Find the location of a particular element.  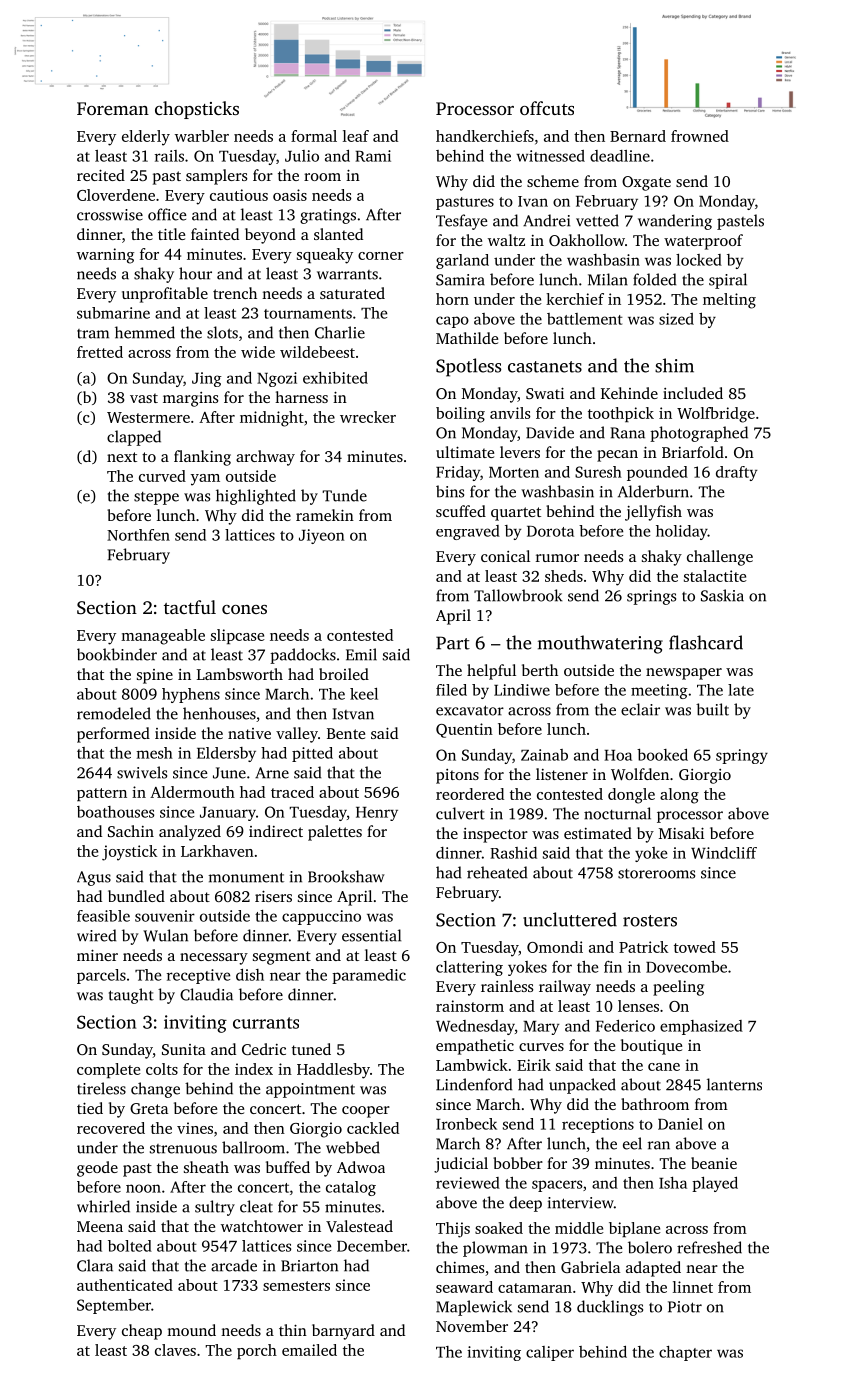

chopsticks is located at coordinates (197, 110).
